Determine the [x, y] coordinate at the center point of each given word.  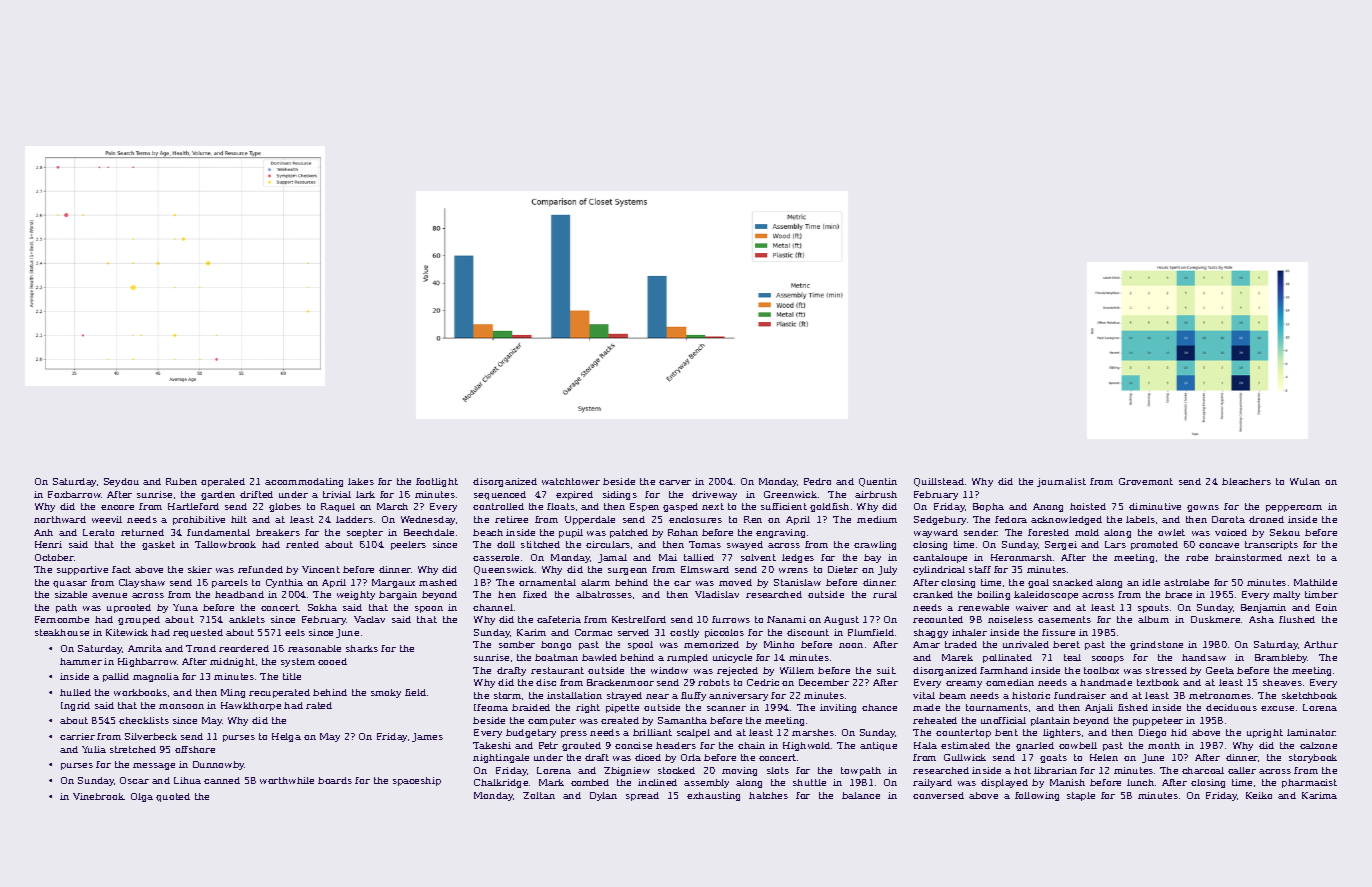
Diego [1152, 733]
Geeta [1220, 670]
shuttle [809, 782]
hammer [81, 661]
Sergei [1061, 545]
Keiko [1259, 795]
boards [335, 780]
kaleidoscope [1046, 595]
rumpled [687, 658]
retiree [511, 519]
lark [365, 494]
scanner [726, 708]
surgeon [627, 571]
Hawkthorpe [251, 706]
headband [239, 594]
